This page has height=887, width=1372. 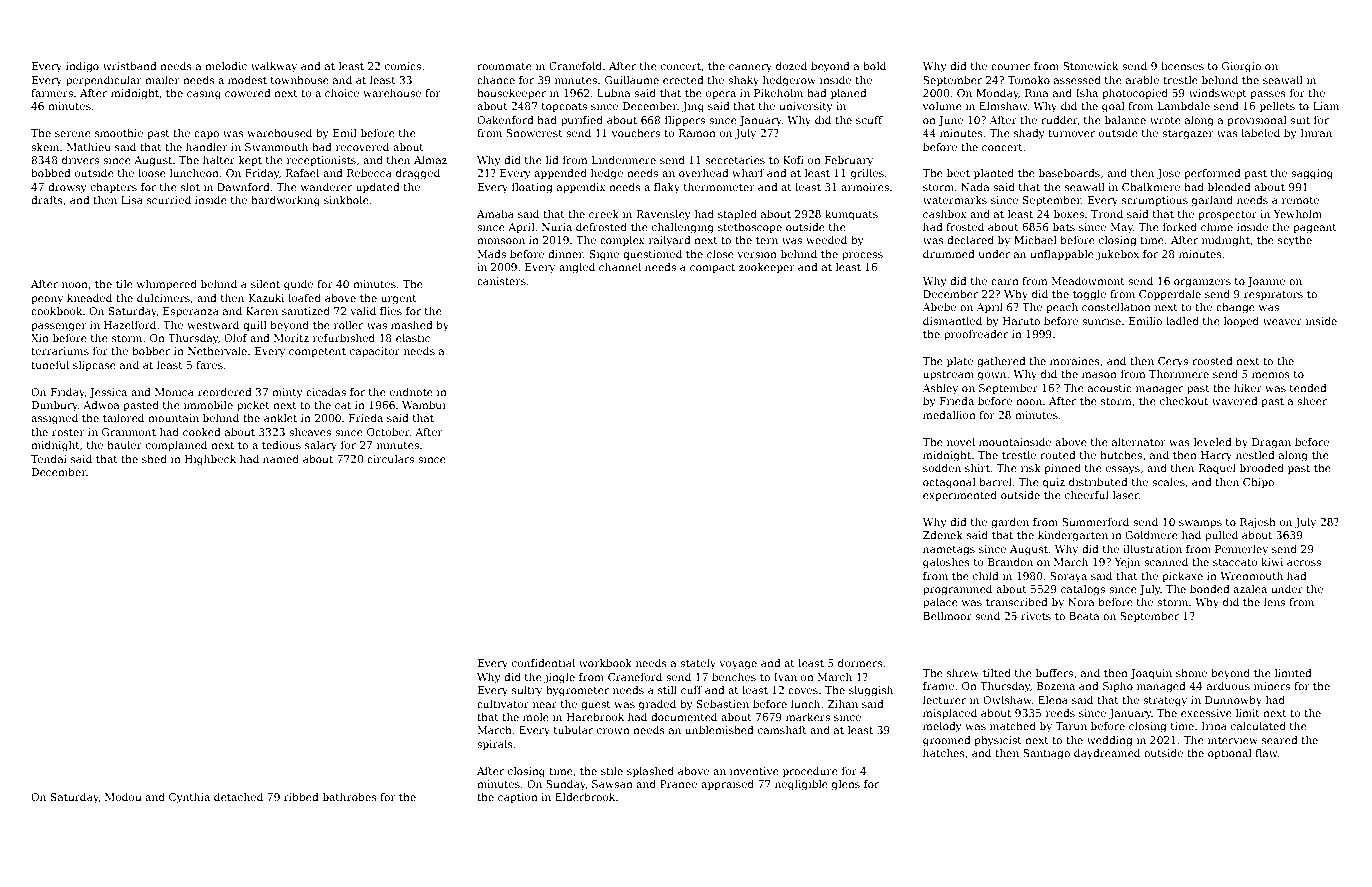 I want to click on Giorgio, so click(x=1241, y=67).
